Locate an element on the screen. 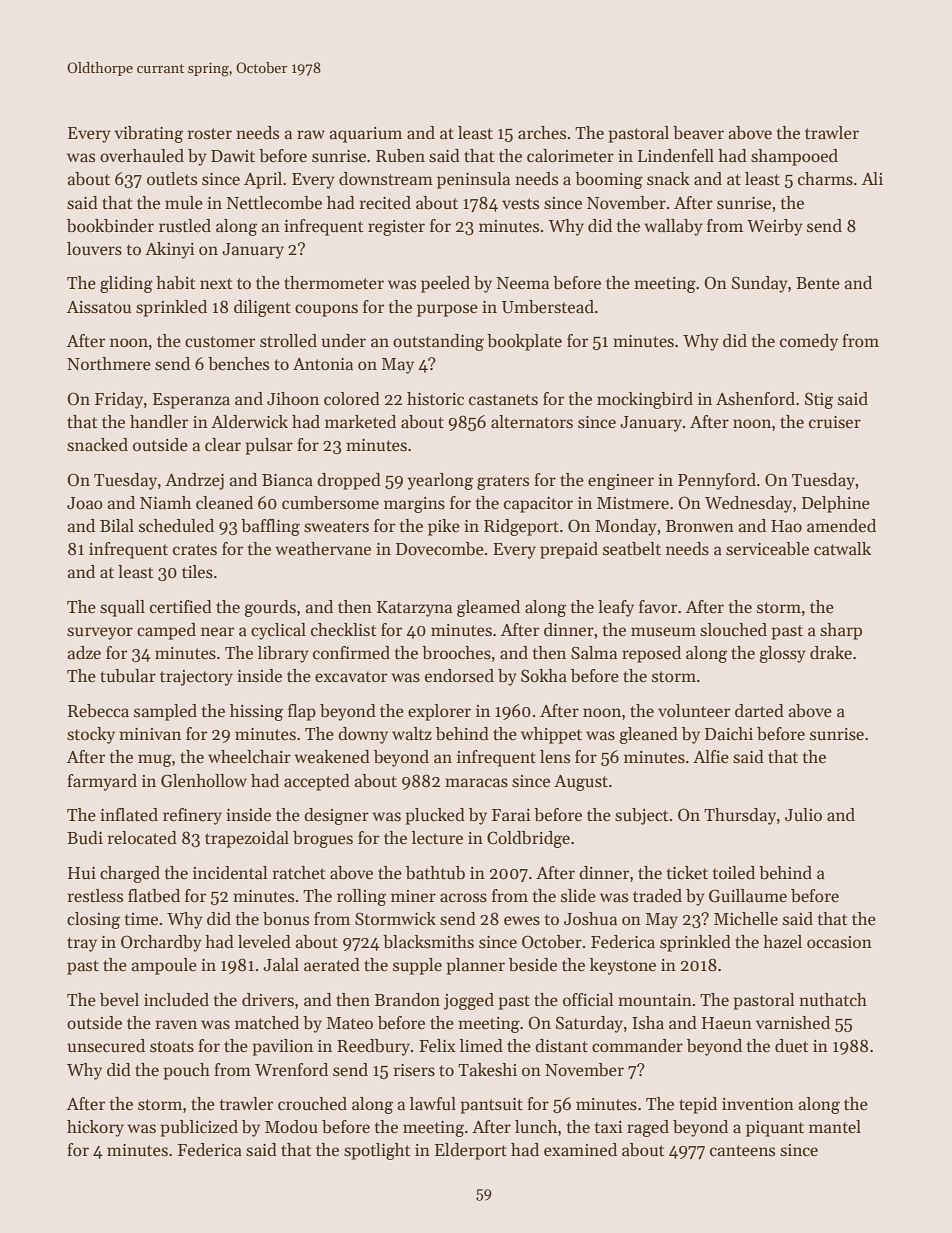 This screenshot has width=952, height=1233. Bronwen is located at coordinates (700, 526).
